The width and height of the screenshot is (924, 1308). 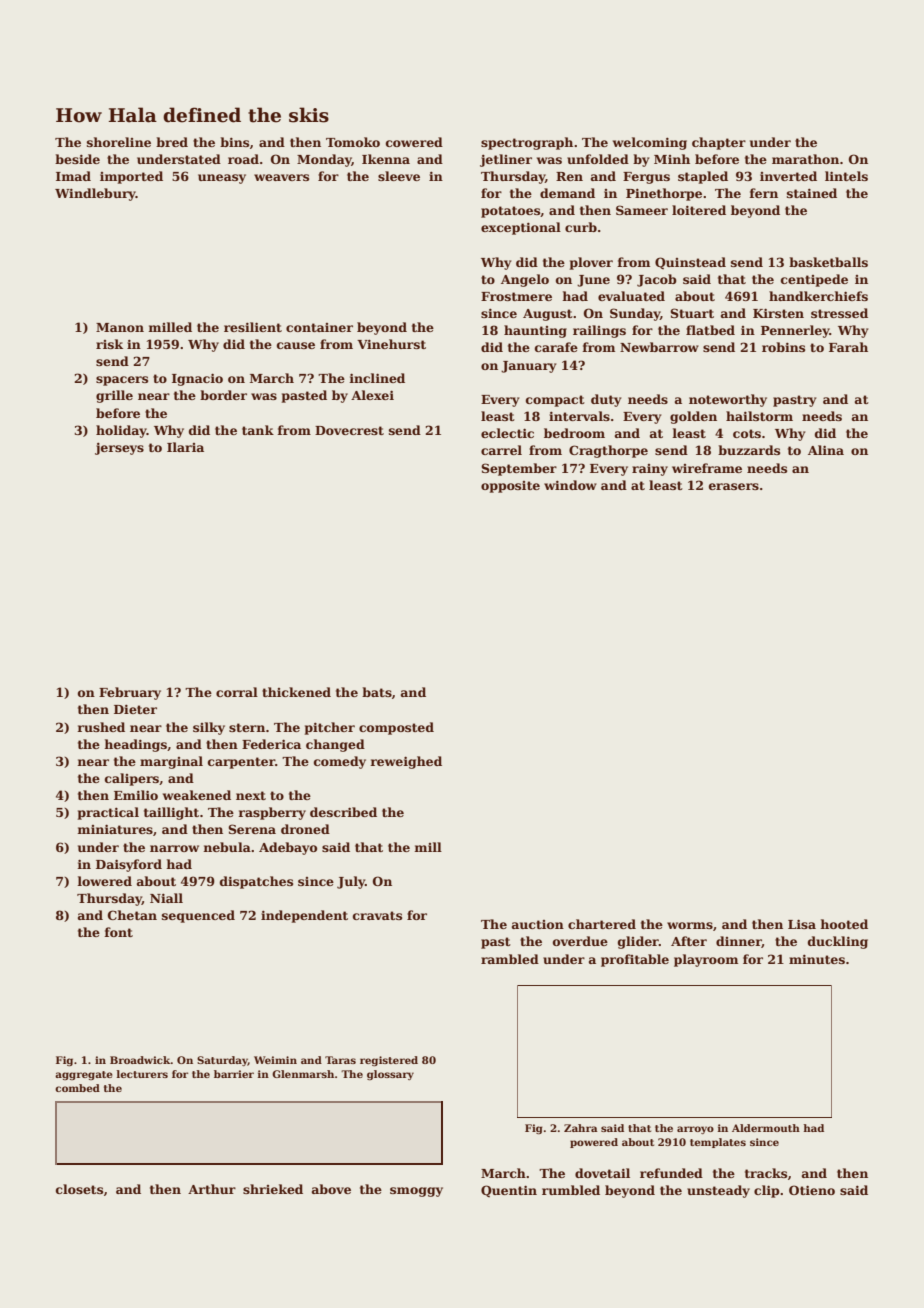 I want to click on cowered, so click(x=414, y=142).
